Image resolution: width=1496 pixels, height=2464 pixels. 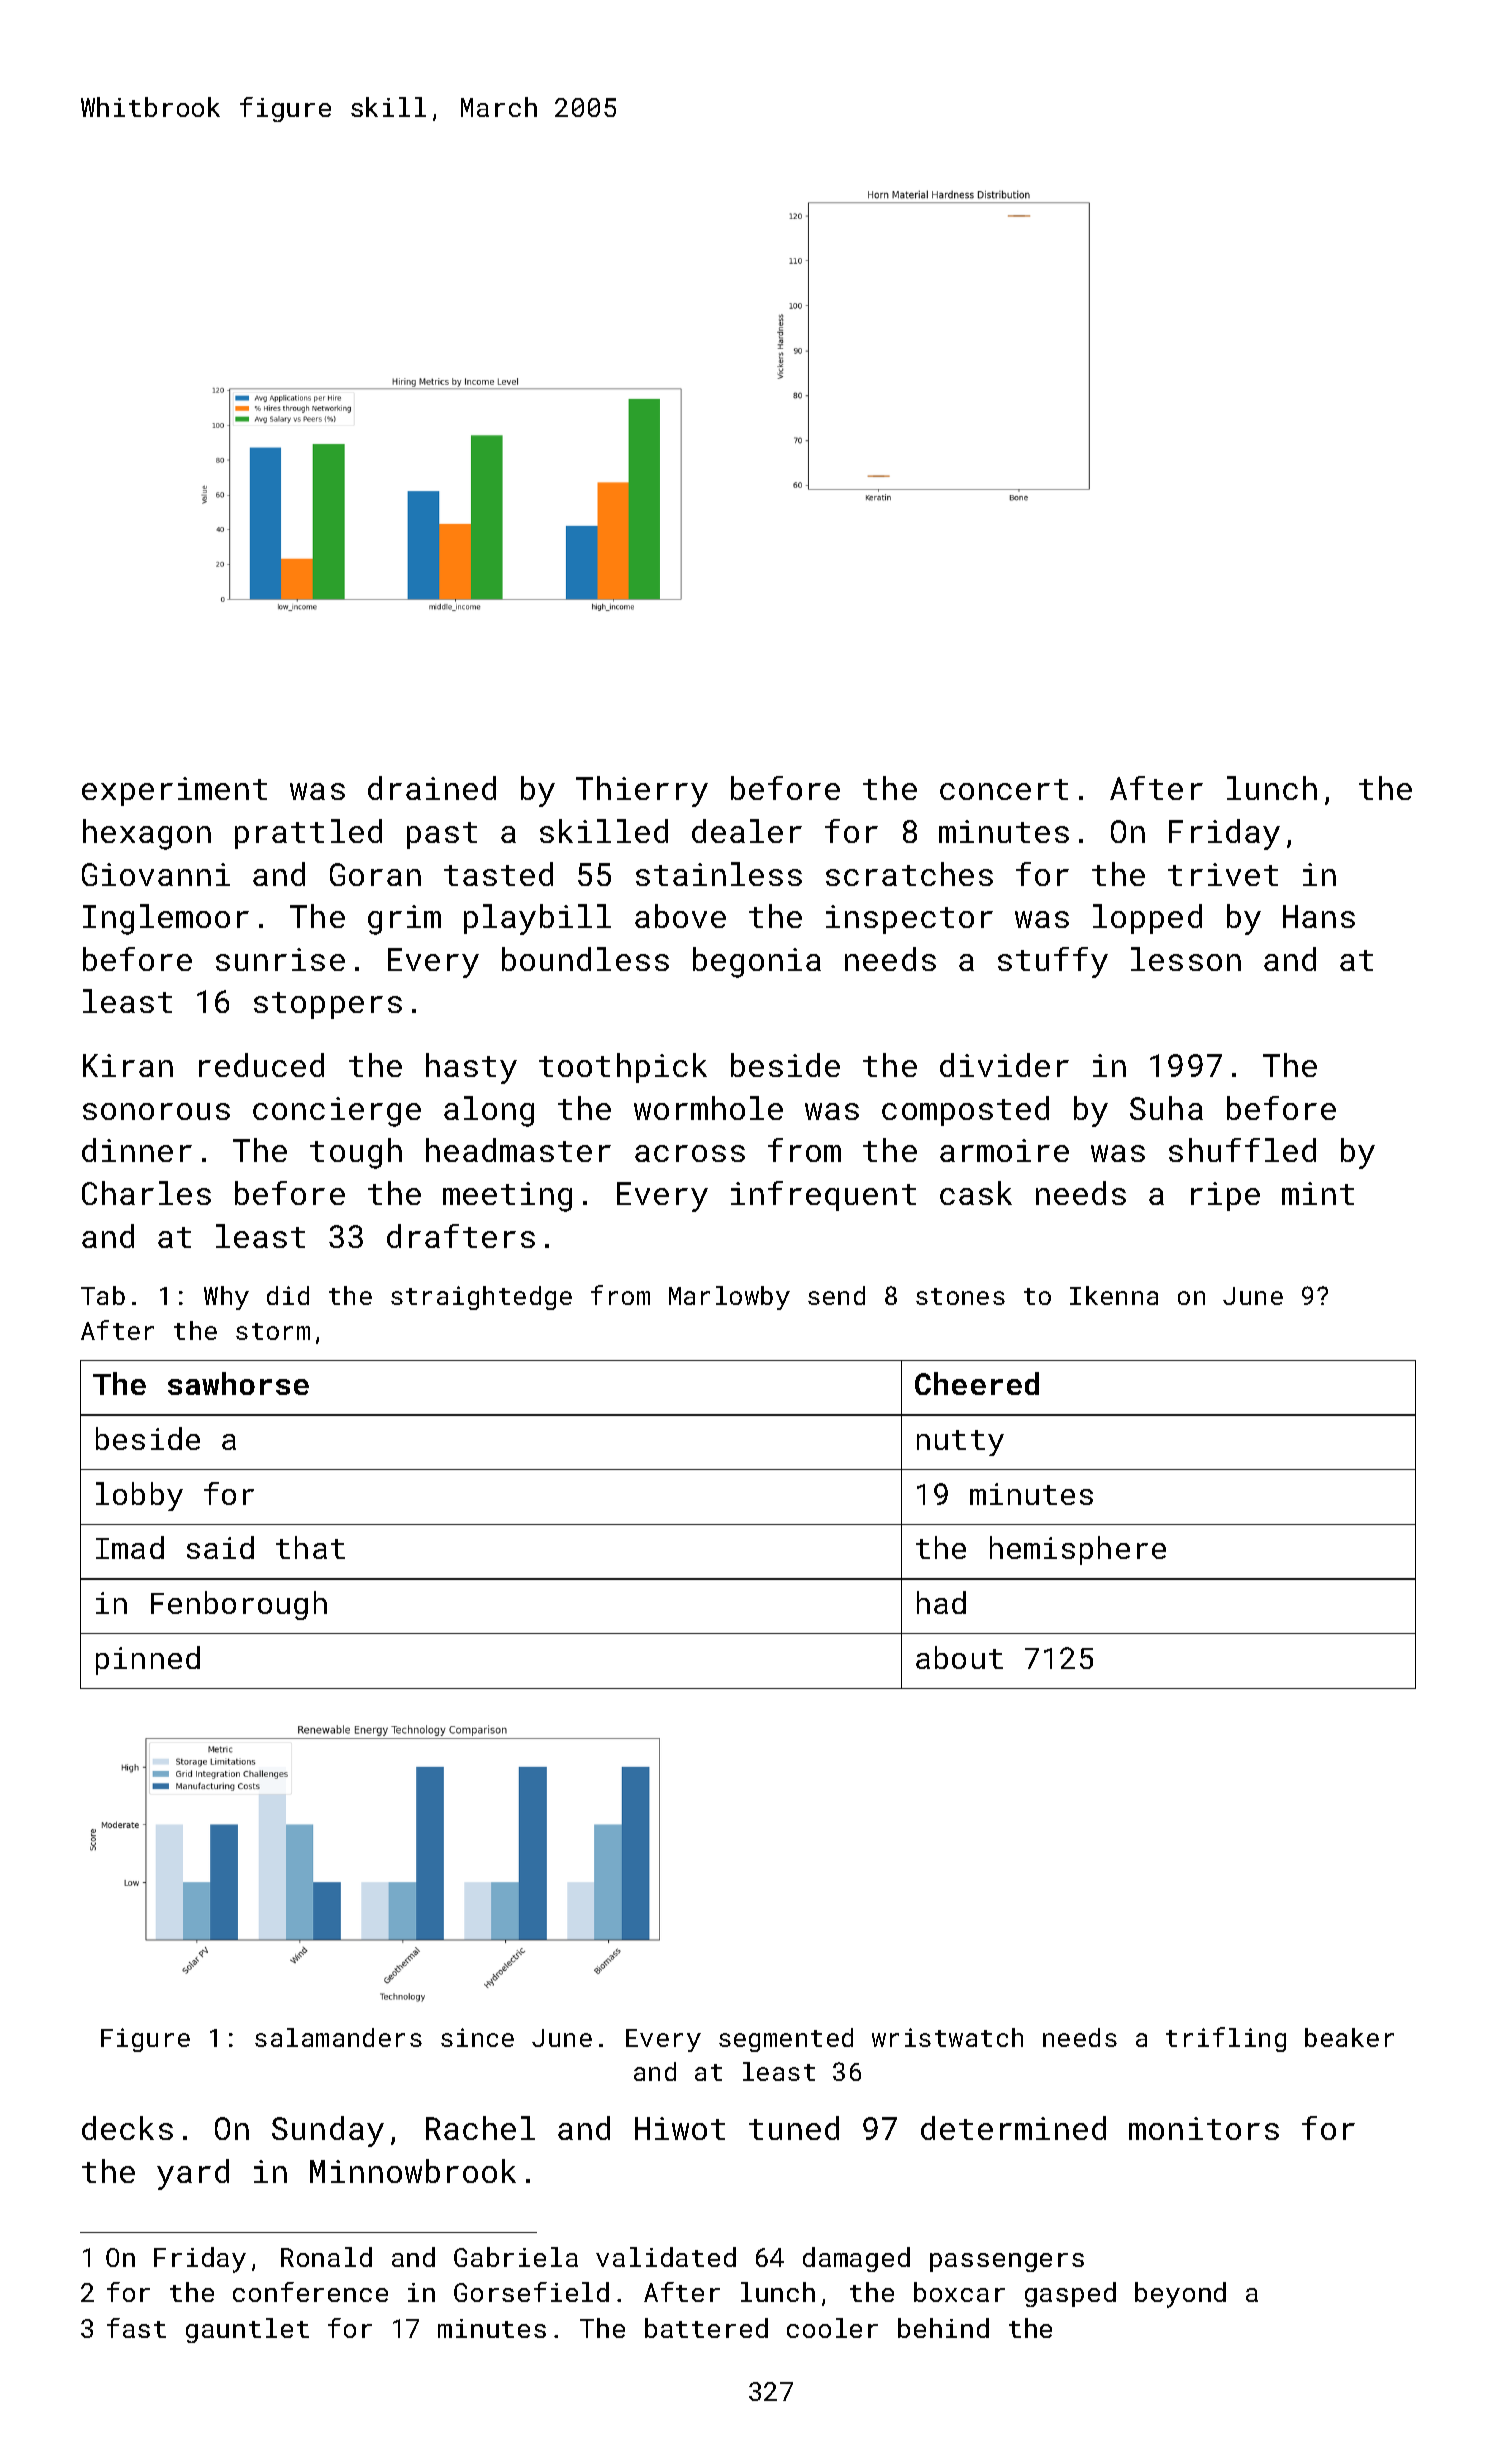 I want to click on beyond, so click(x=1180, y=2295).
